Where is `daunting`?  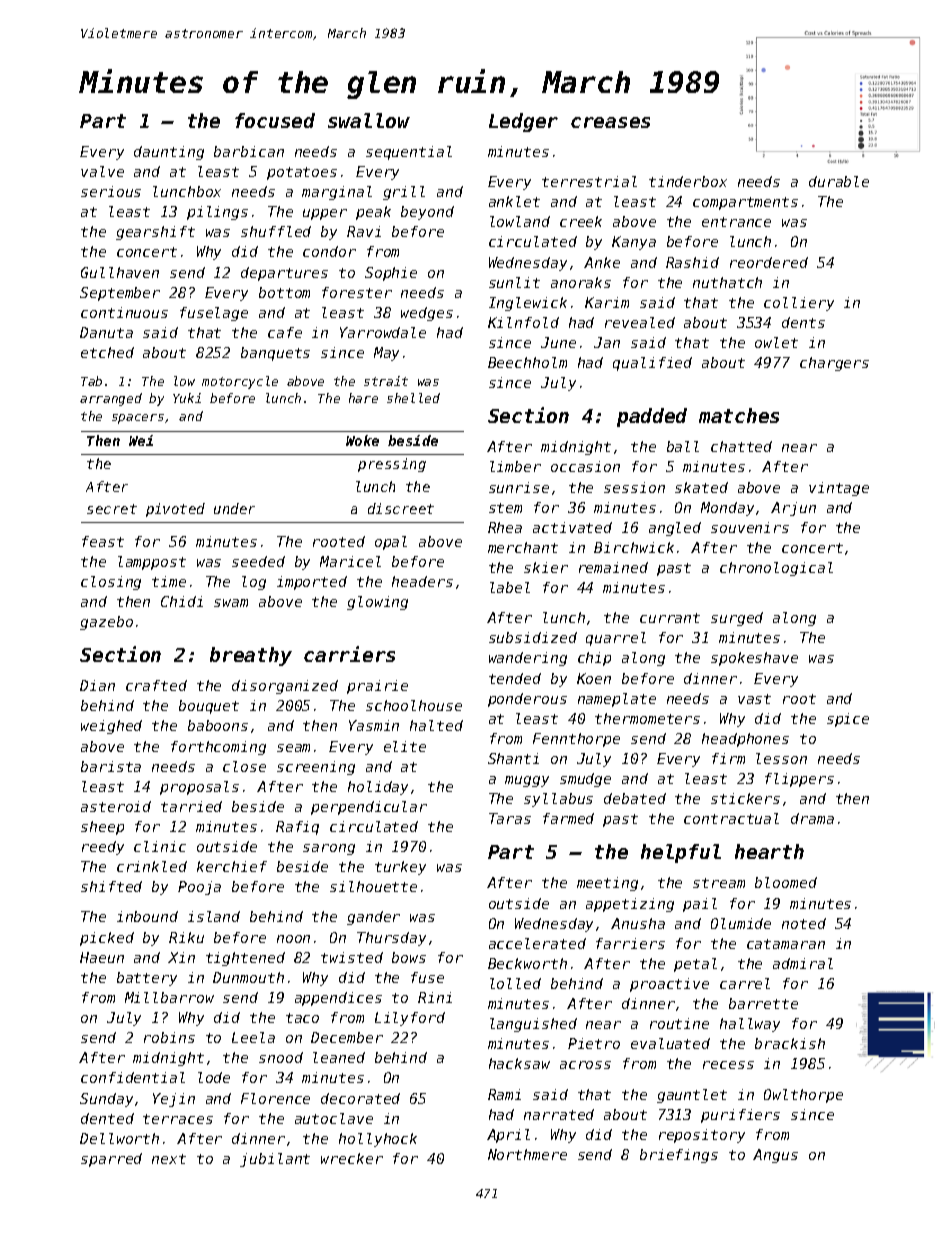
daunting is located at coordinates (169, 153).
